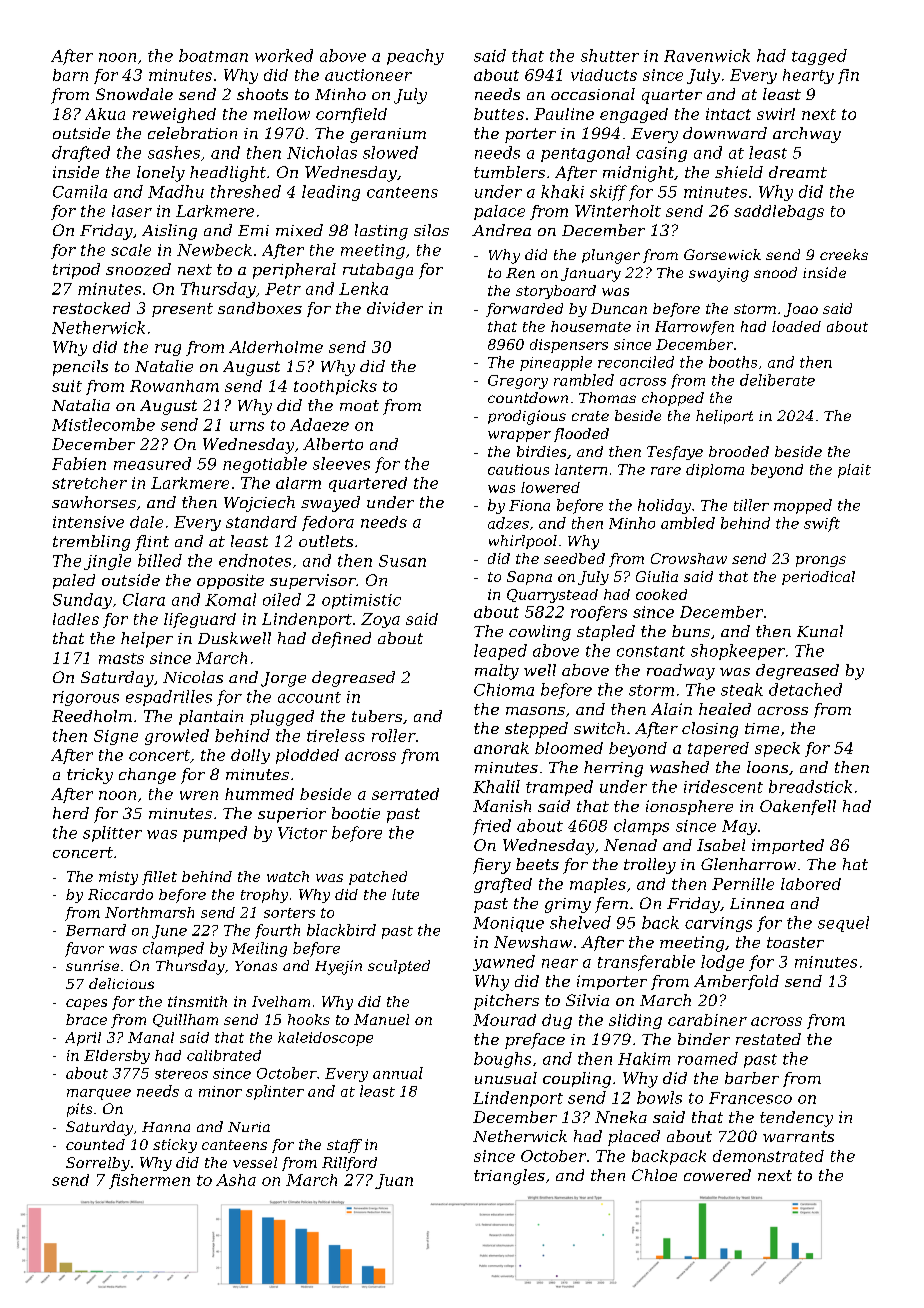 Image resolution: width=924 pixels, height=1308 pixels. What do you see at coordinates (497, 672) in the screenshot?
I see `malty` at bounding box center [497, 672].
